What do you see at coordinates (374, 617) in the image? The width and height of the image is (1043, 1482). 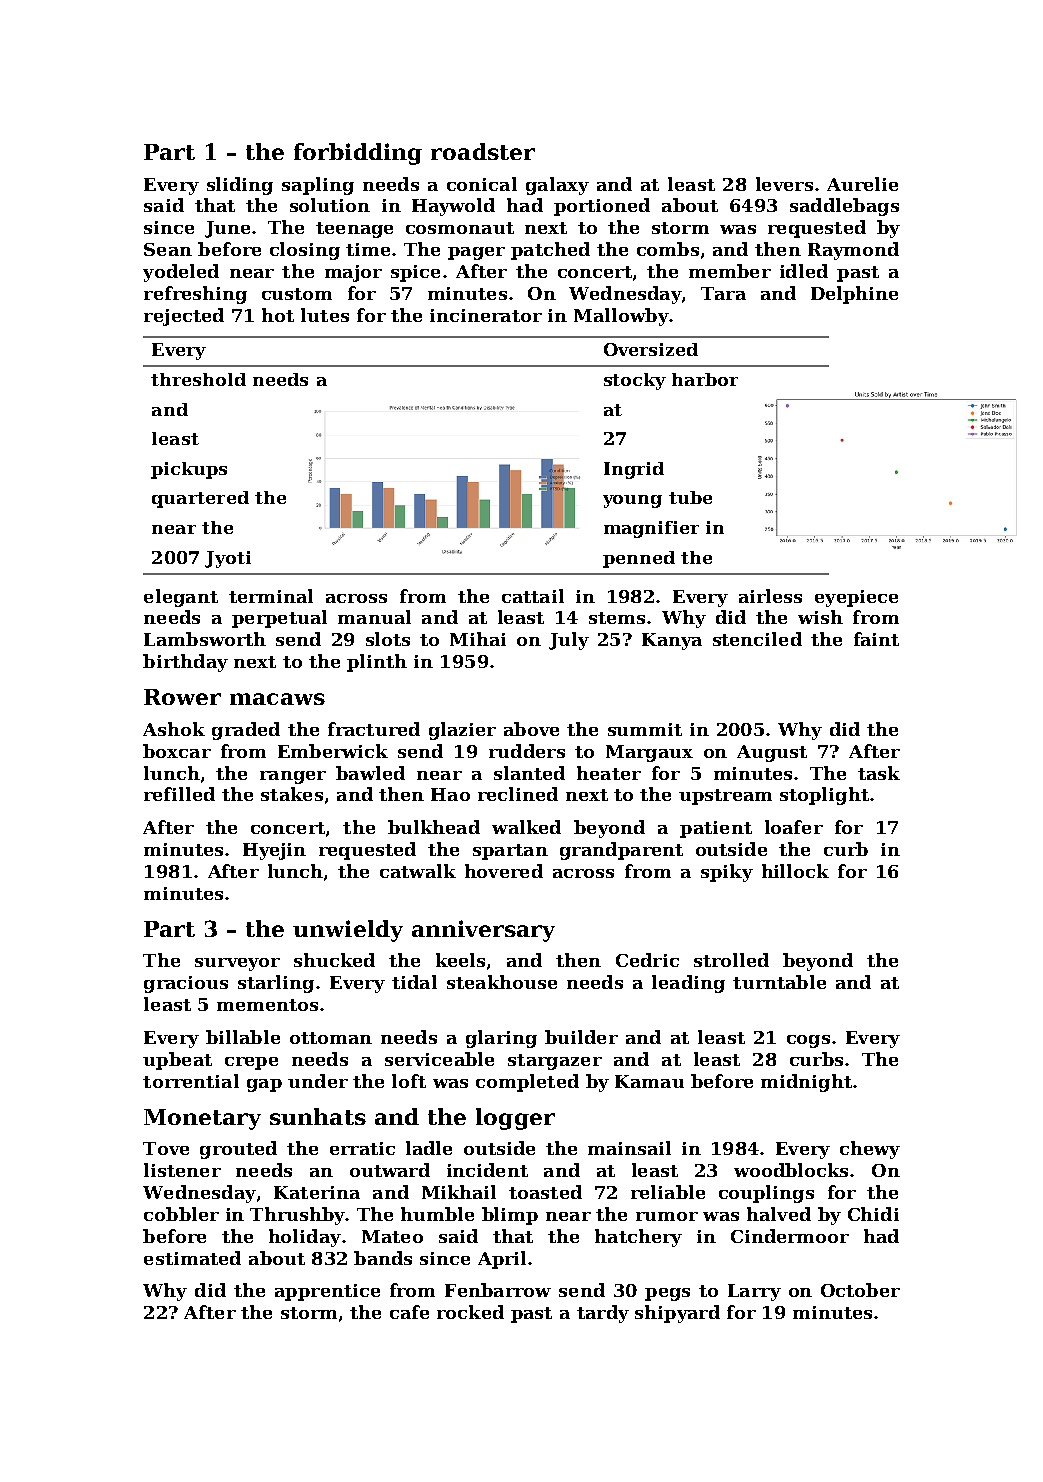 I see `manual` at bounding box center [374, 617].
